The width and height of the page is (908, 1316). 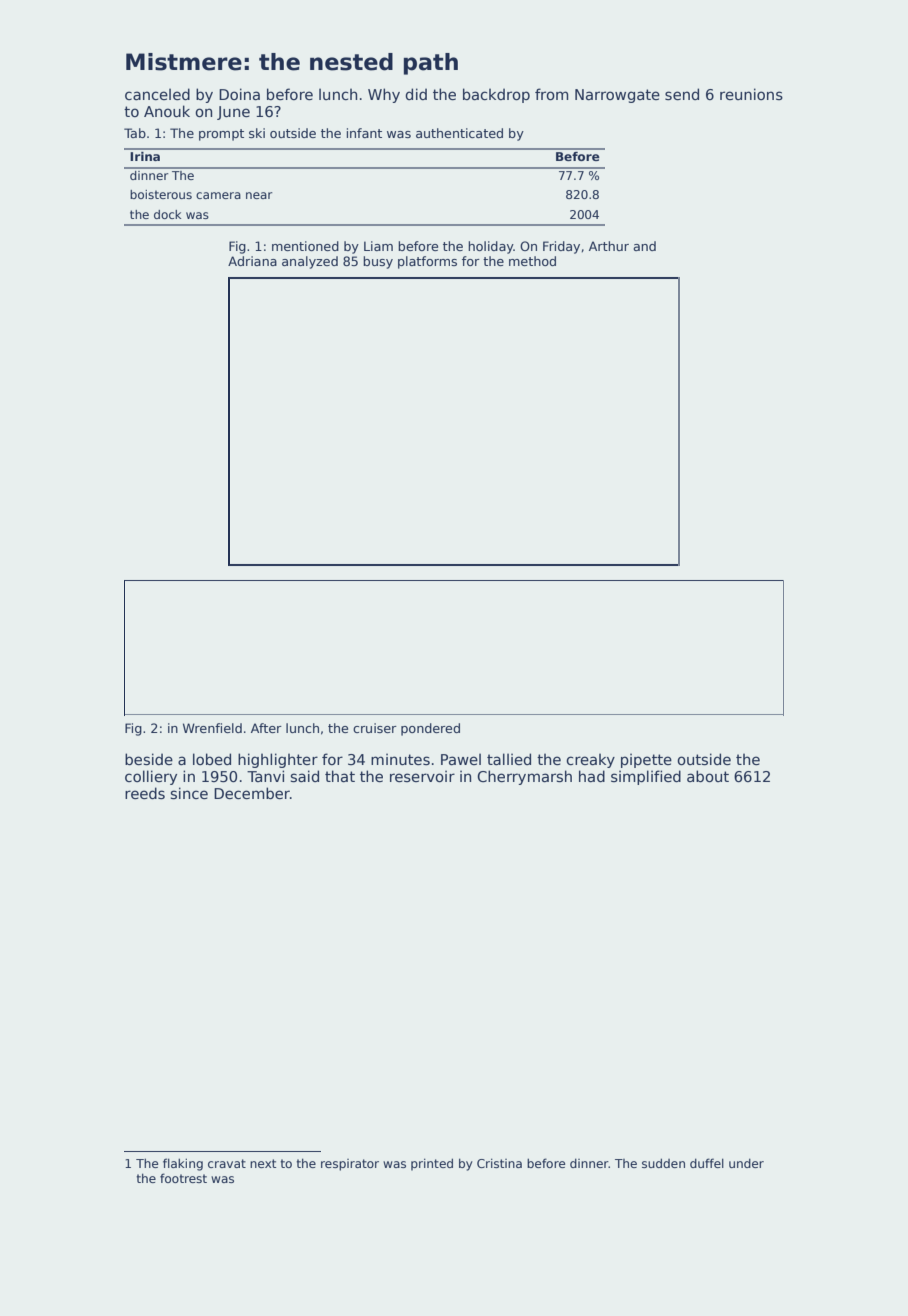 What do you see at coordinates (252, 261) in the page?
I see `Adriana` at bounding box center [252, 261].
